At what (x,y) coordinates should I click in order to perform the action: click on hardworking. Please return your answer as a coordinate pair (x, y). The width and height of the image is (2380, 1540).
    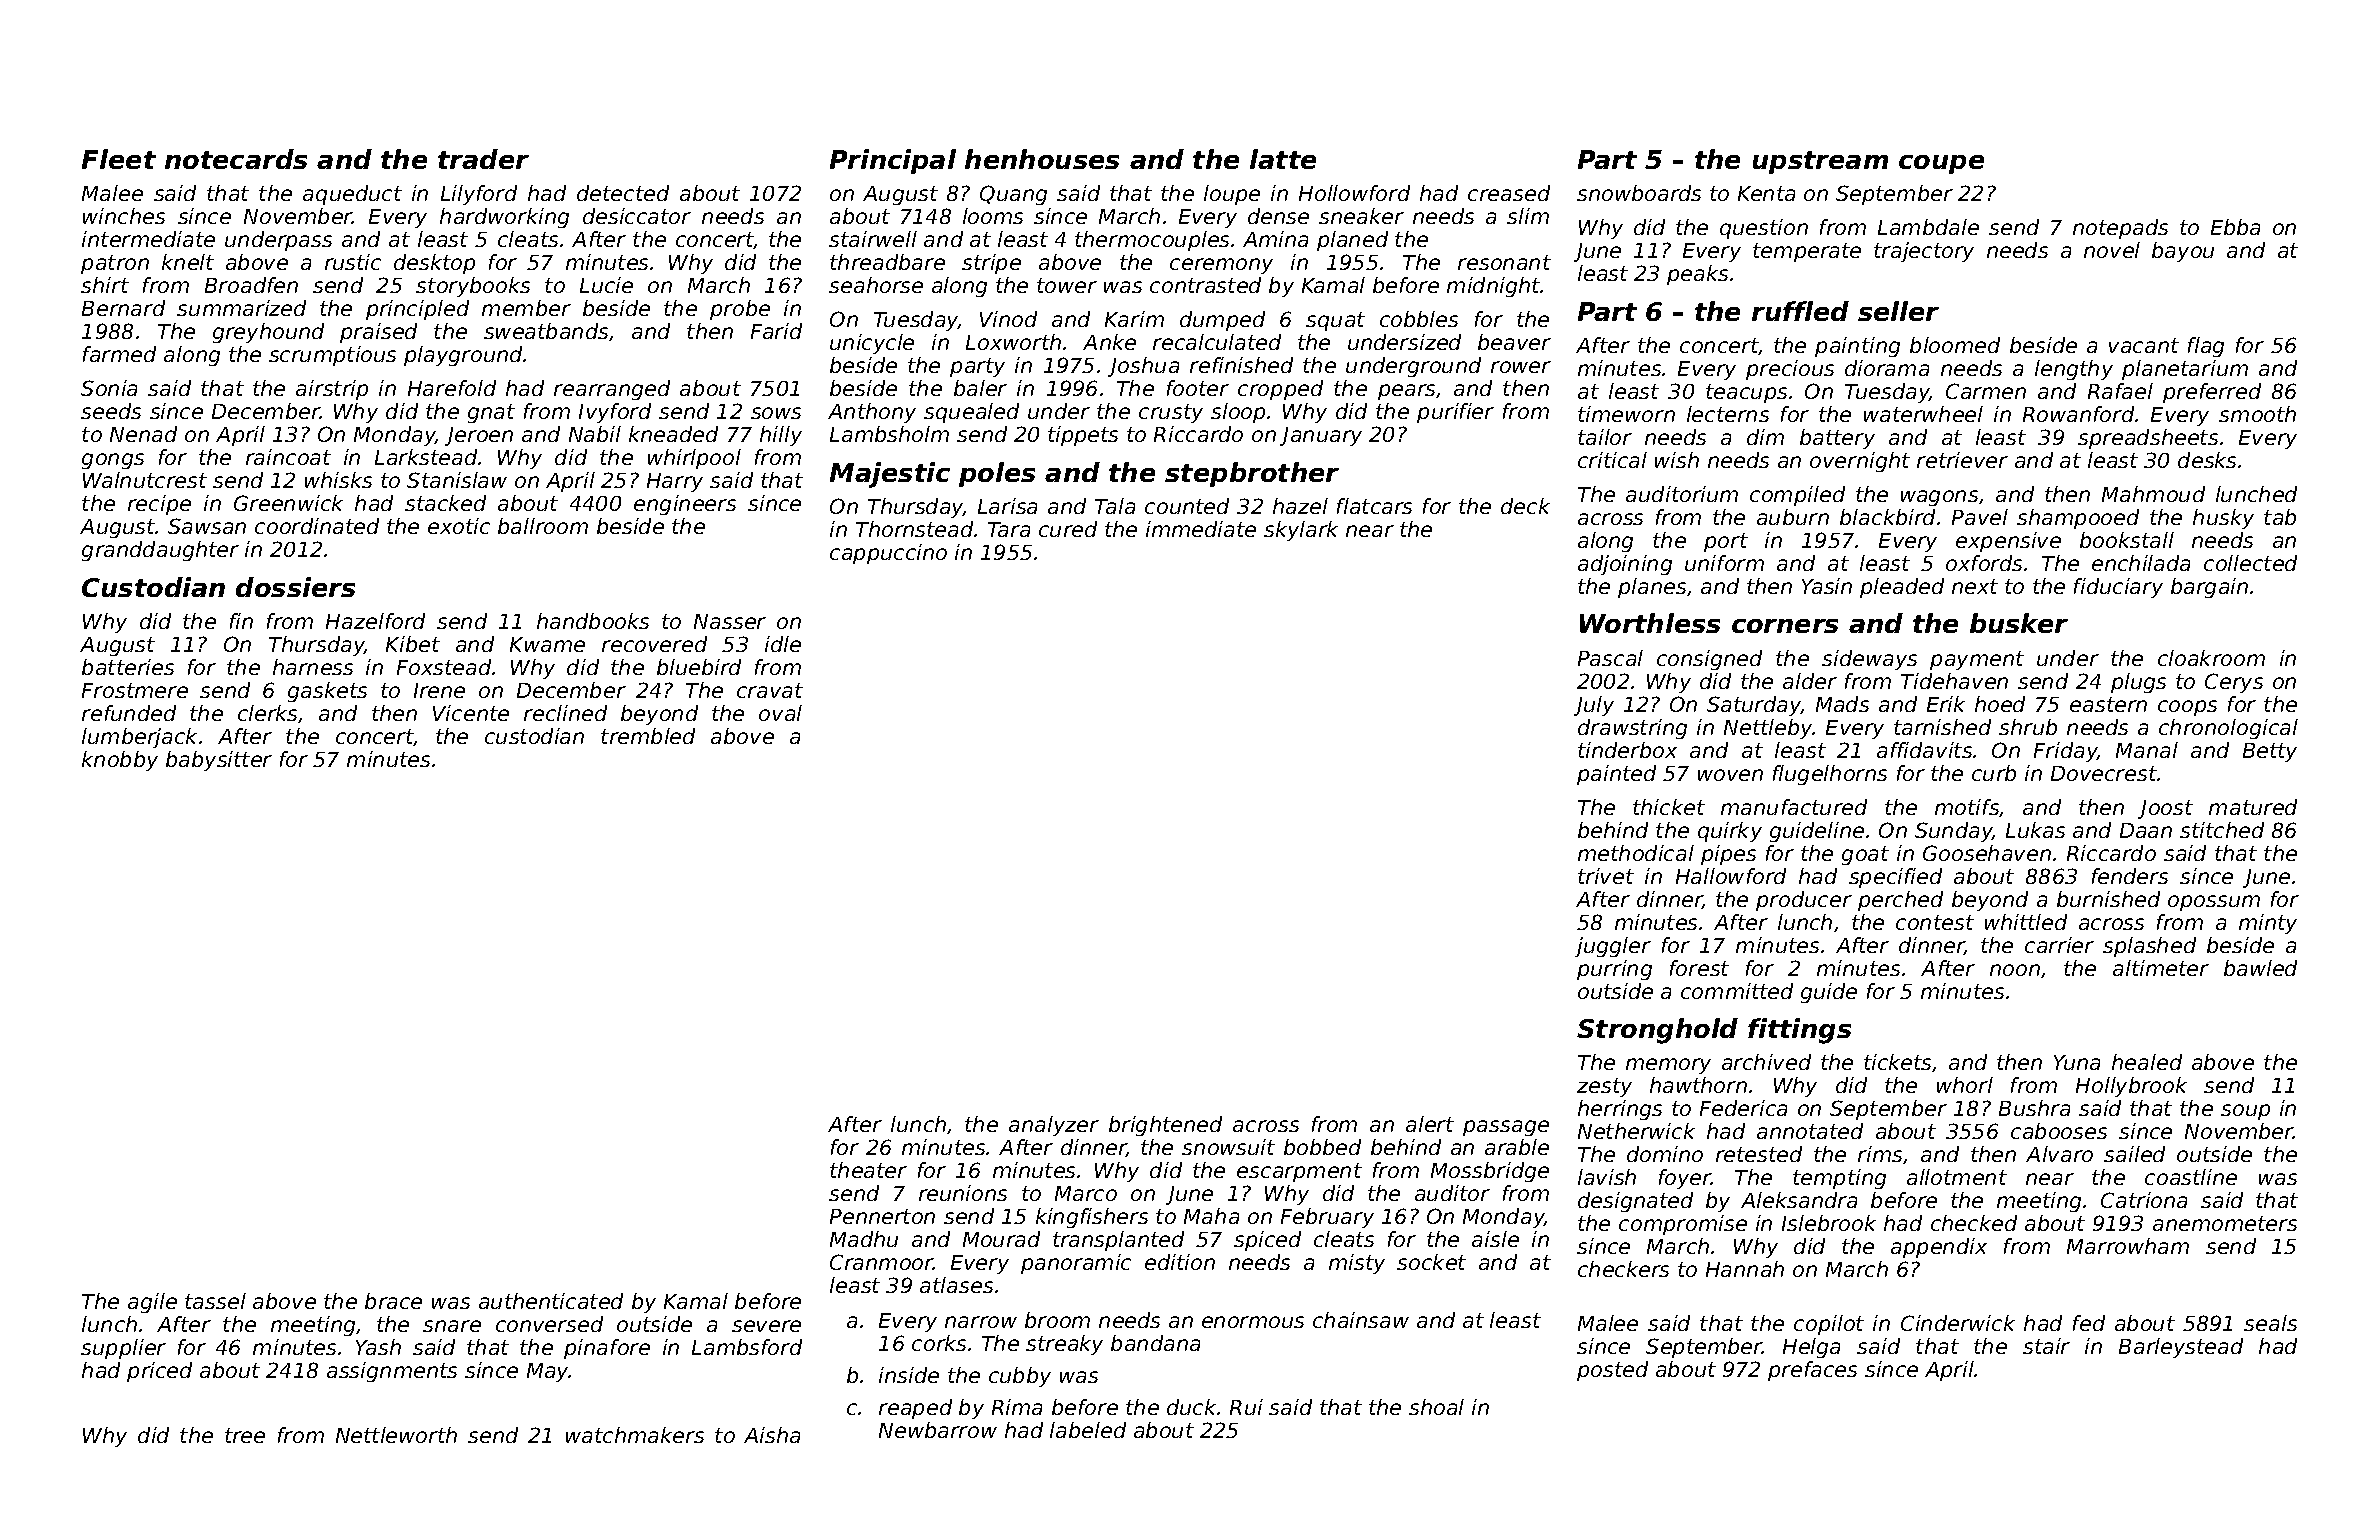
    Looking at the image, I should click on (504, 218).
